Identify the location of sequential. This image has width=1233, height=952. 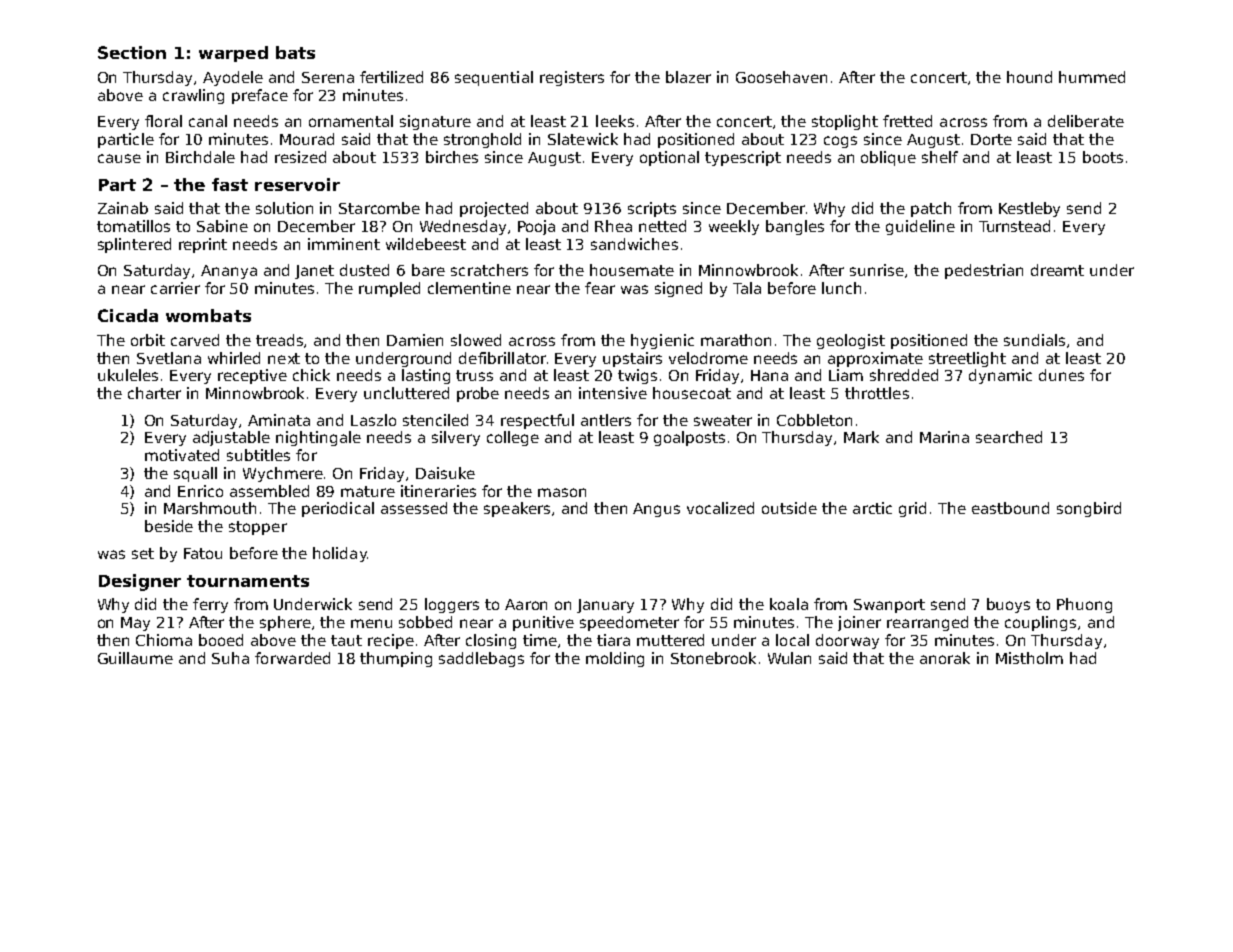
(494, 78).
